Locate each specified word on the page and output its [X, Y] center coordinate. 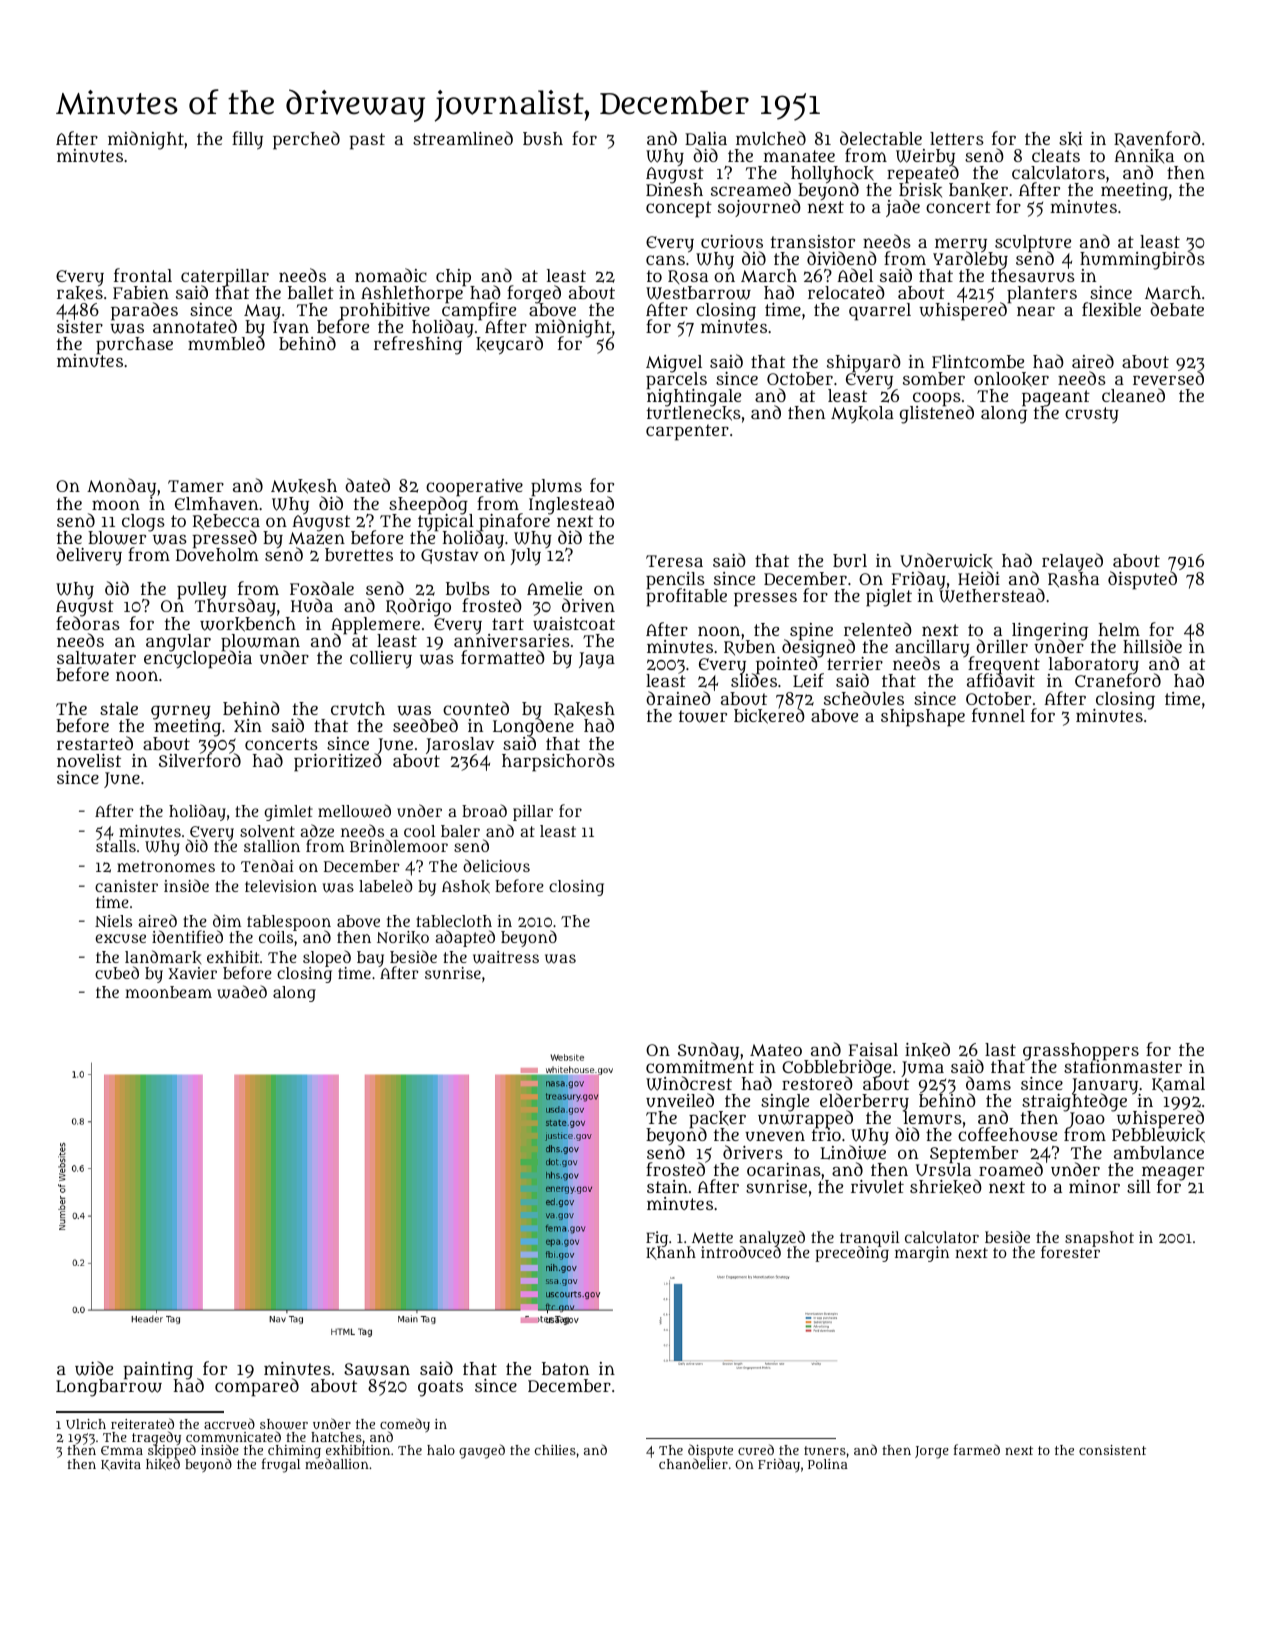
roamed [1011, 1169]
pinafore [514, 522]
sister [80, 326]
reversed [1168, 378]
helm [1119, 629]
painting [158, 1371]
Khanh [671, 1253]
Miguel [674, 363]
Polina [828, 1464]
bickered [769, 716]
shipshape [923, 718]
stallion [272, 846]
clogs [143, 523]
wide [94, 1368]
